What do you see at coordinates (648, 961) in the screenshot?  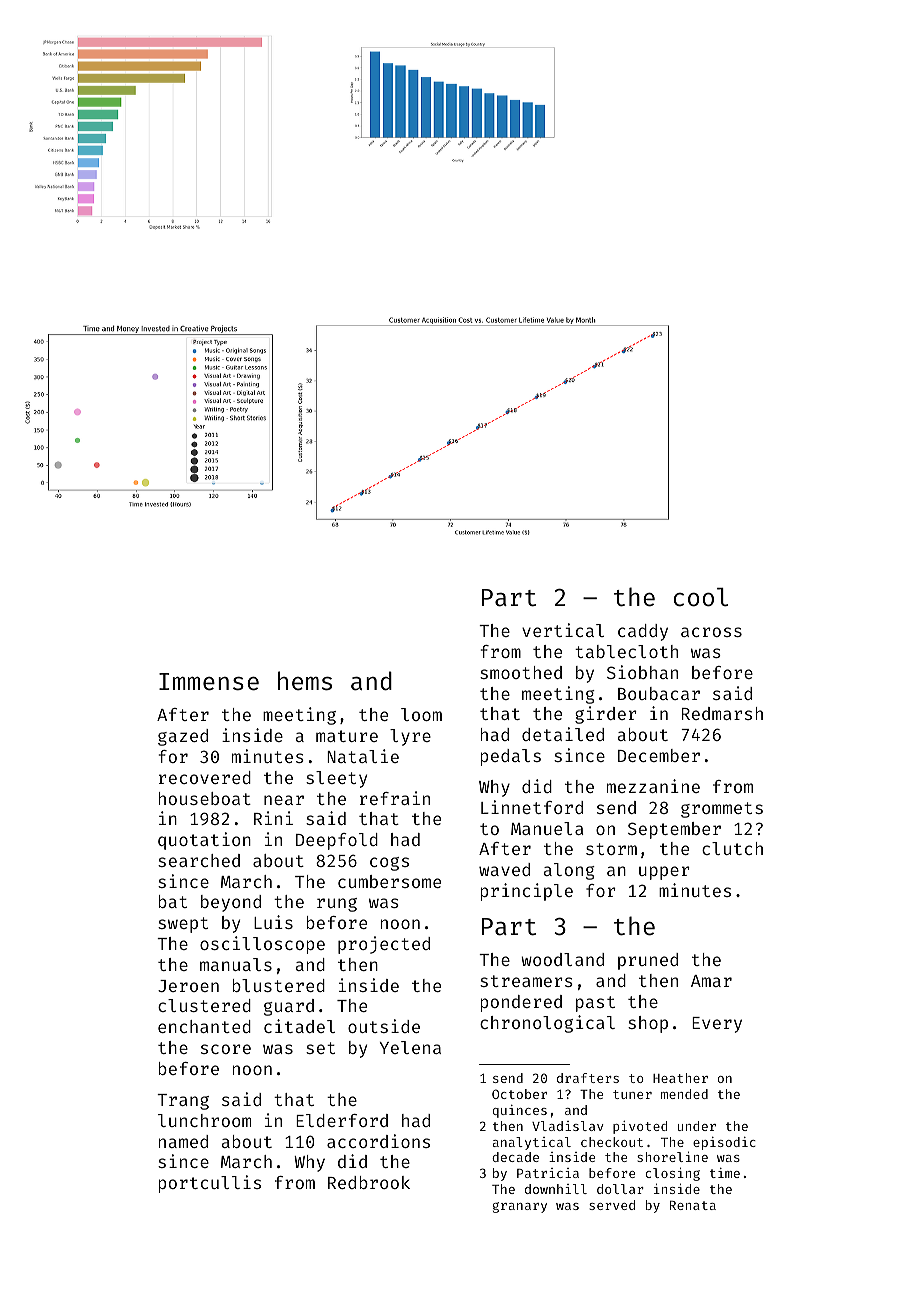 I see `pruned` at bounding box center [648, 961].
